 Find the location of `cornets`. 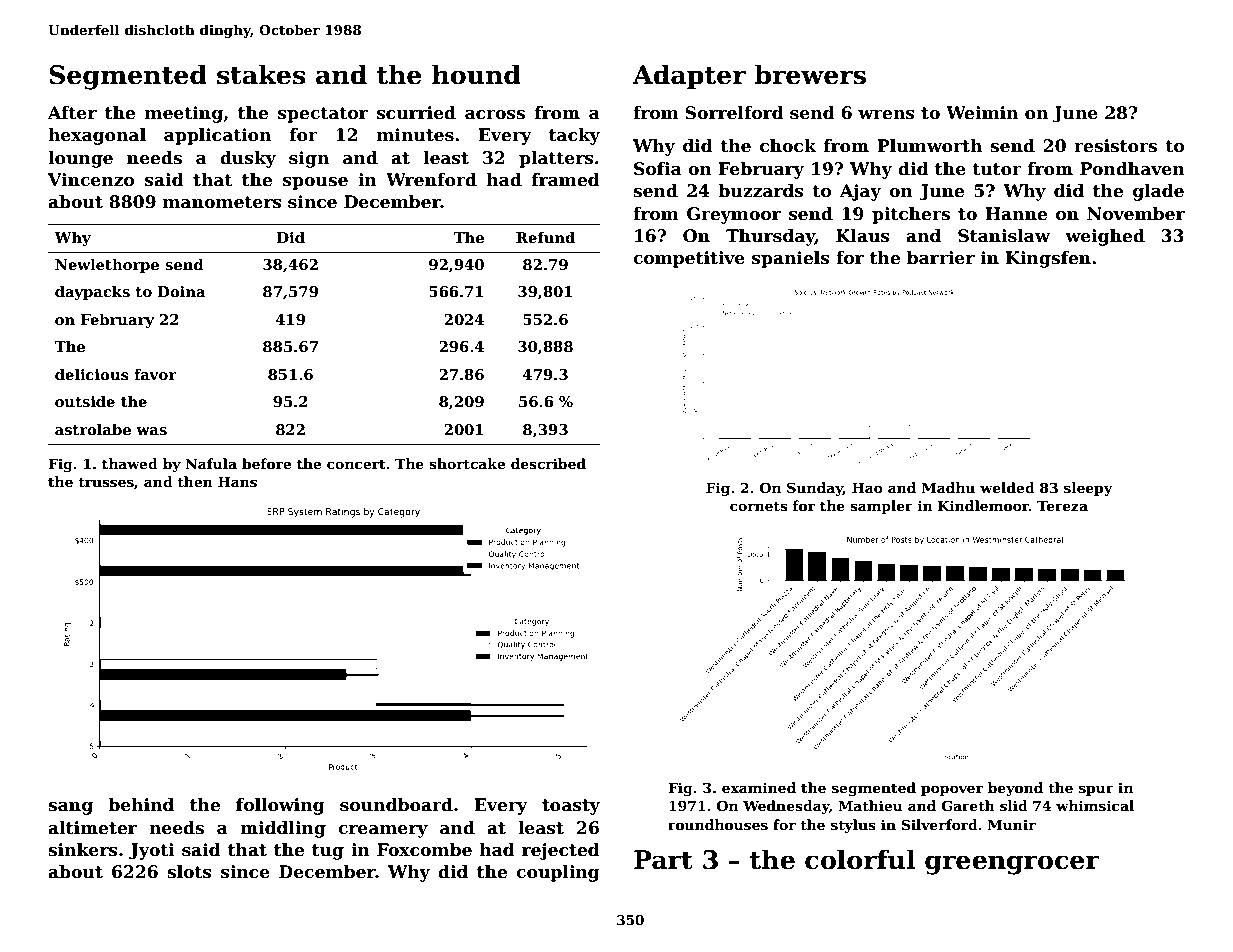

cornets is located at coordinates (759, 506).
